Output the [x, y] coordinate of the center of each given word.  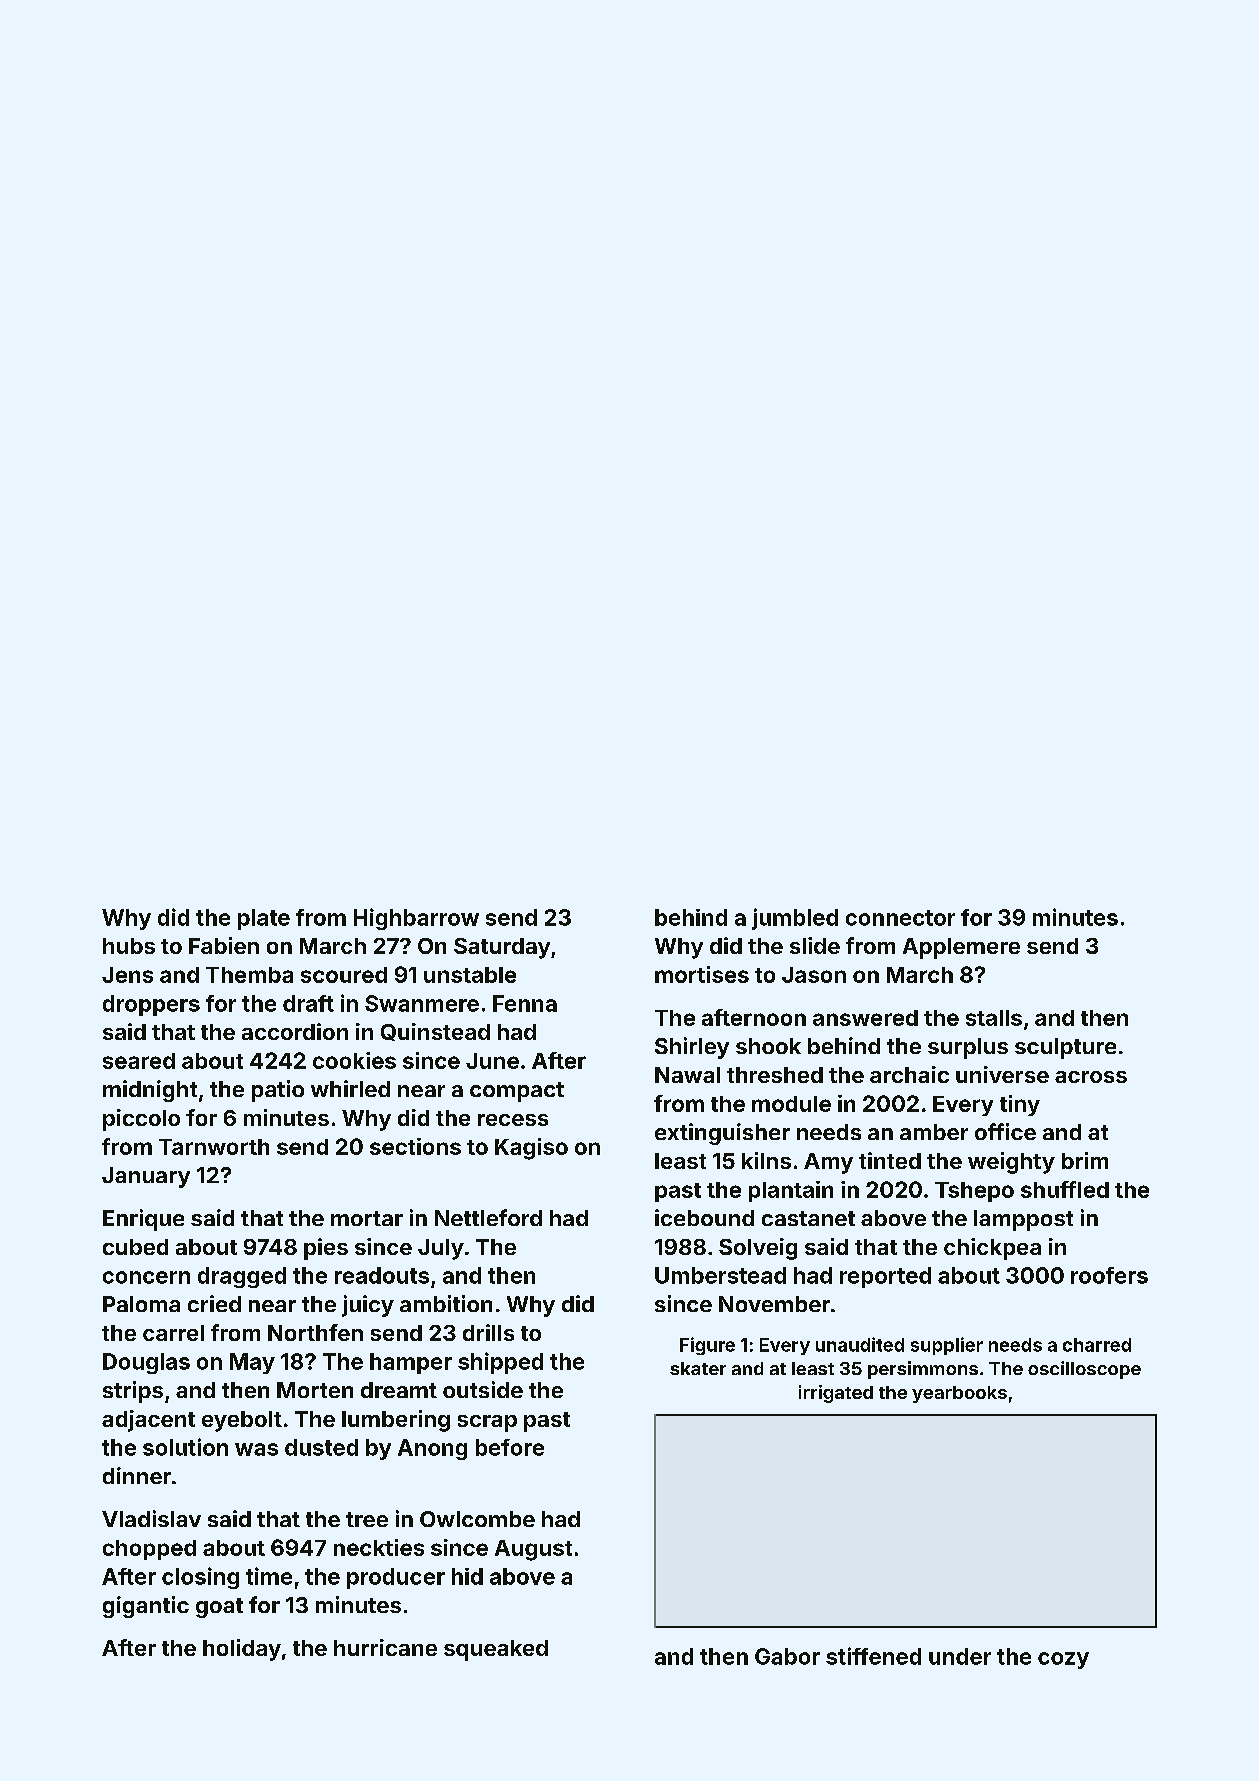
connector [900, 918]
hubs [129, 946]
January [146, 1177]
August [533, 1550]
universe [1002, 1074]
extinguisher [722, 1134]
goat [219, 1608]
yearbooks [959, 1394]
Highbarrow [416, 919]
